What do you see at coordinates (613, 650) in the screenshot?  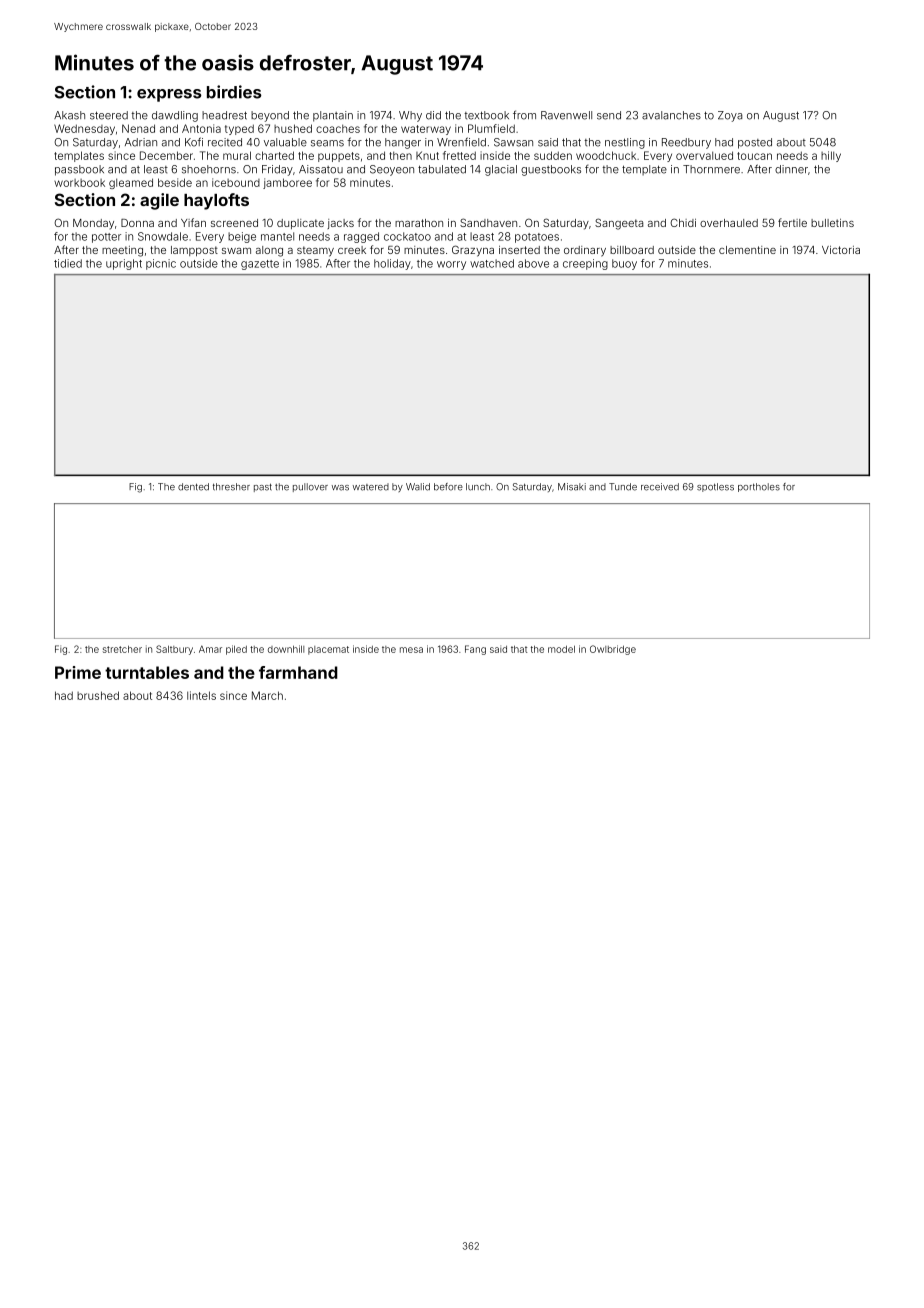 I see `Owlbridge` at bounding box center [613, 650].
